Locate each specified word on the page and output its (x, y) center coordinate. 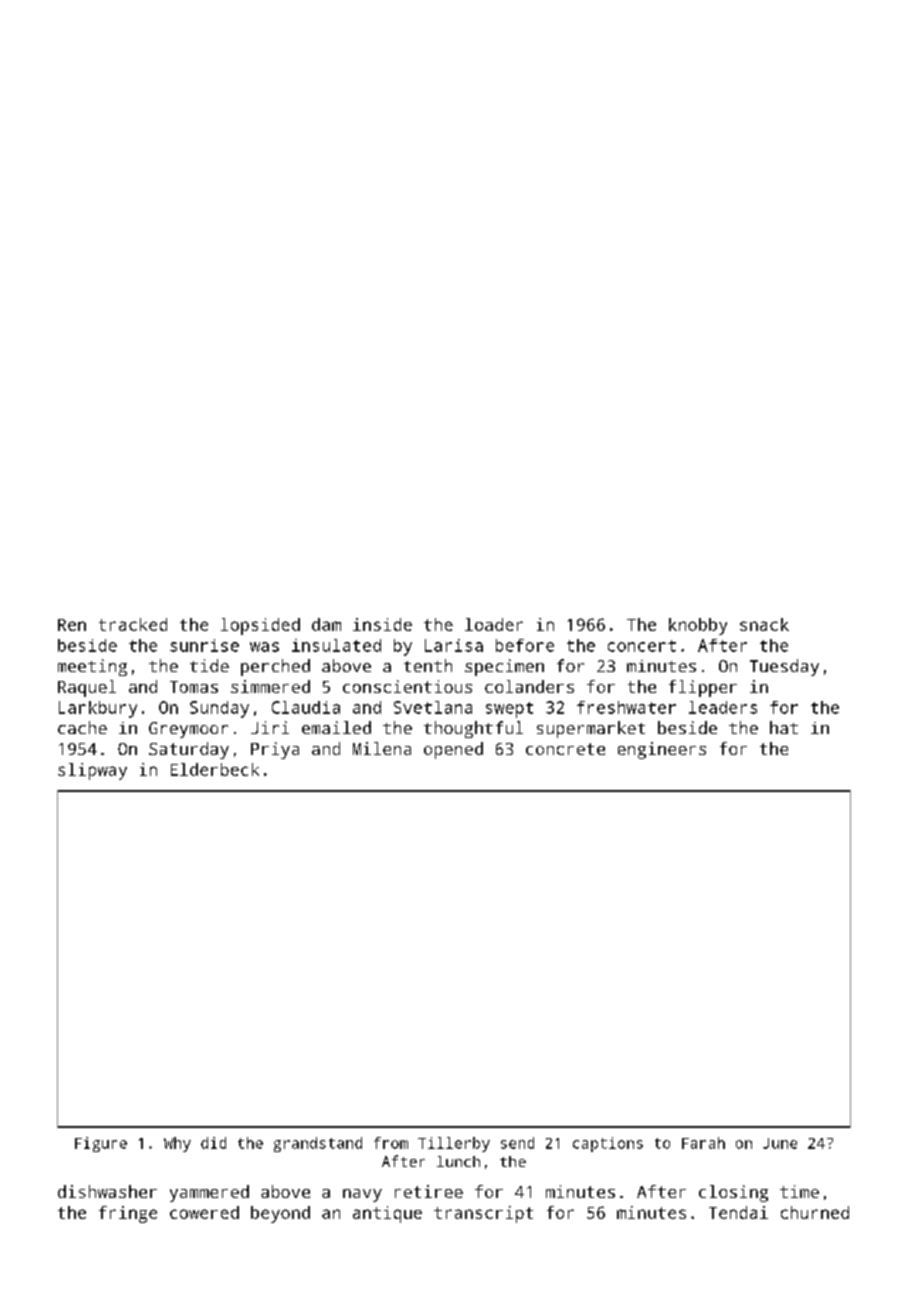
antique (387, 1214)
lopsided (260, 626)
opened (453, 750)
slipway (92, 771)
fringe (128, 1214)
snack (764, 624)
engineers (662, 750)
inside (382, 624)
